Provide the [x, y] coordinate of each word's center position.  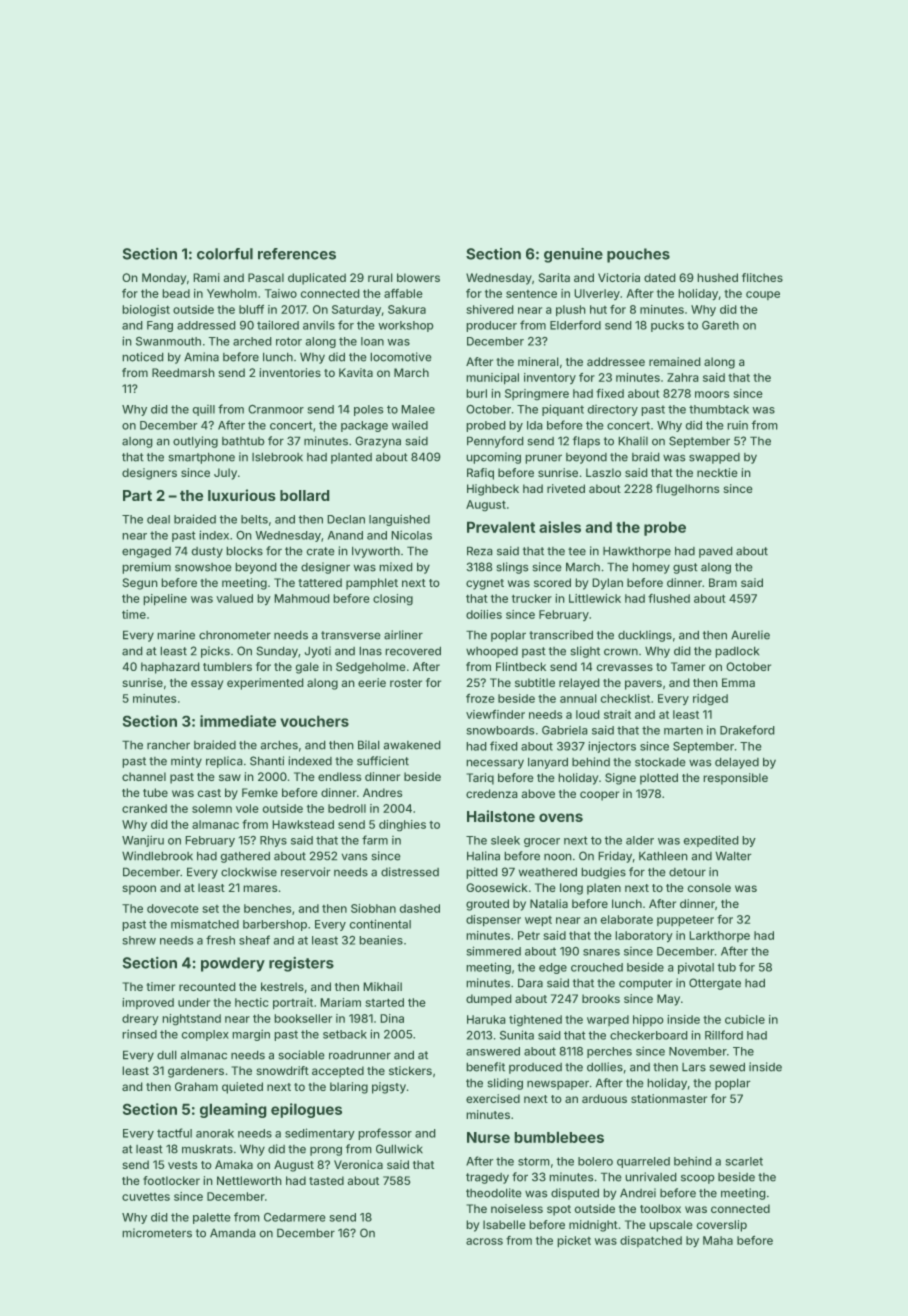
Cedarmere [295, 1217]
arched [252, 341]
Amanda [233, 1233]
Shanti [267, 761]
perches [609, 1052]
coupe [763, 295]
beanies [381, 940]
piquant [563, 410]
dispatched [651, 1241]
